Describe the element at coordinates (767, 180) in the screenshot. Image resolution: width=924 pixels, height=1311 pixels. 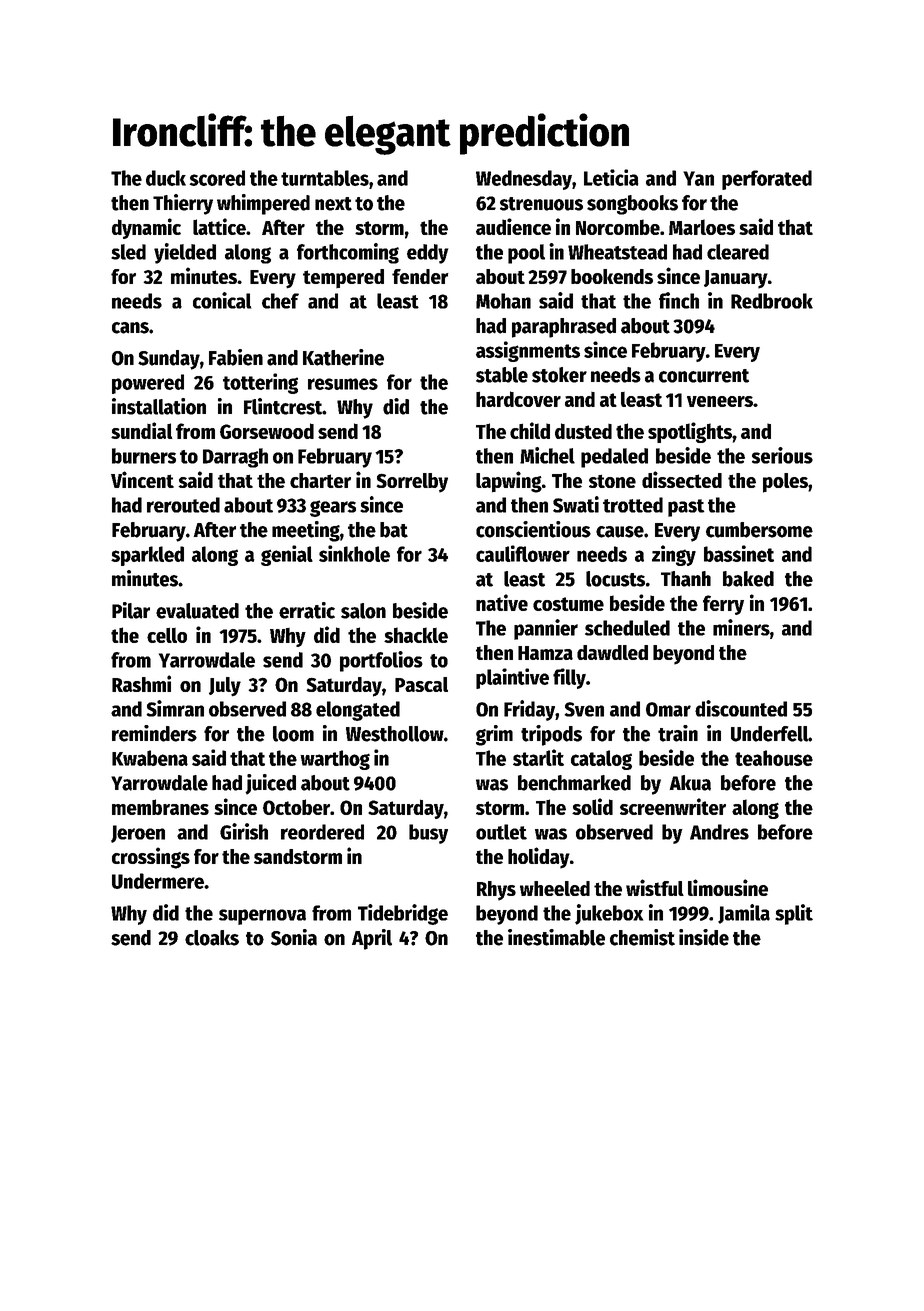
I see `perforated` at that location.
